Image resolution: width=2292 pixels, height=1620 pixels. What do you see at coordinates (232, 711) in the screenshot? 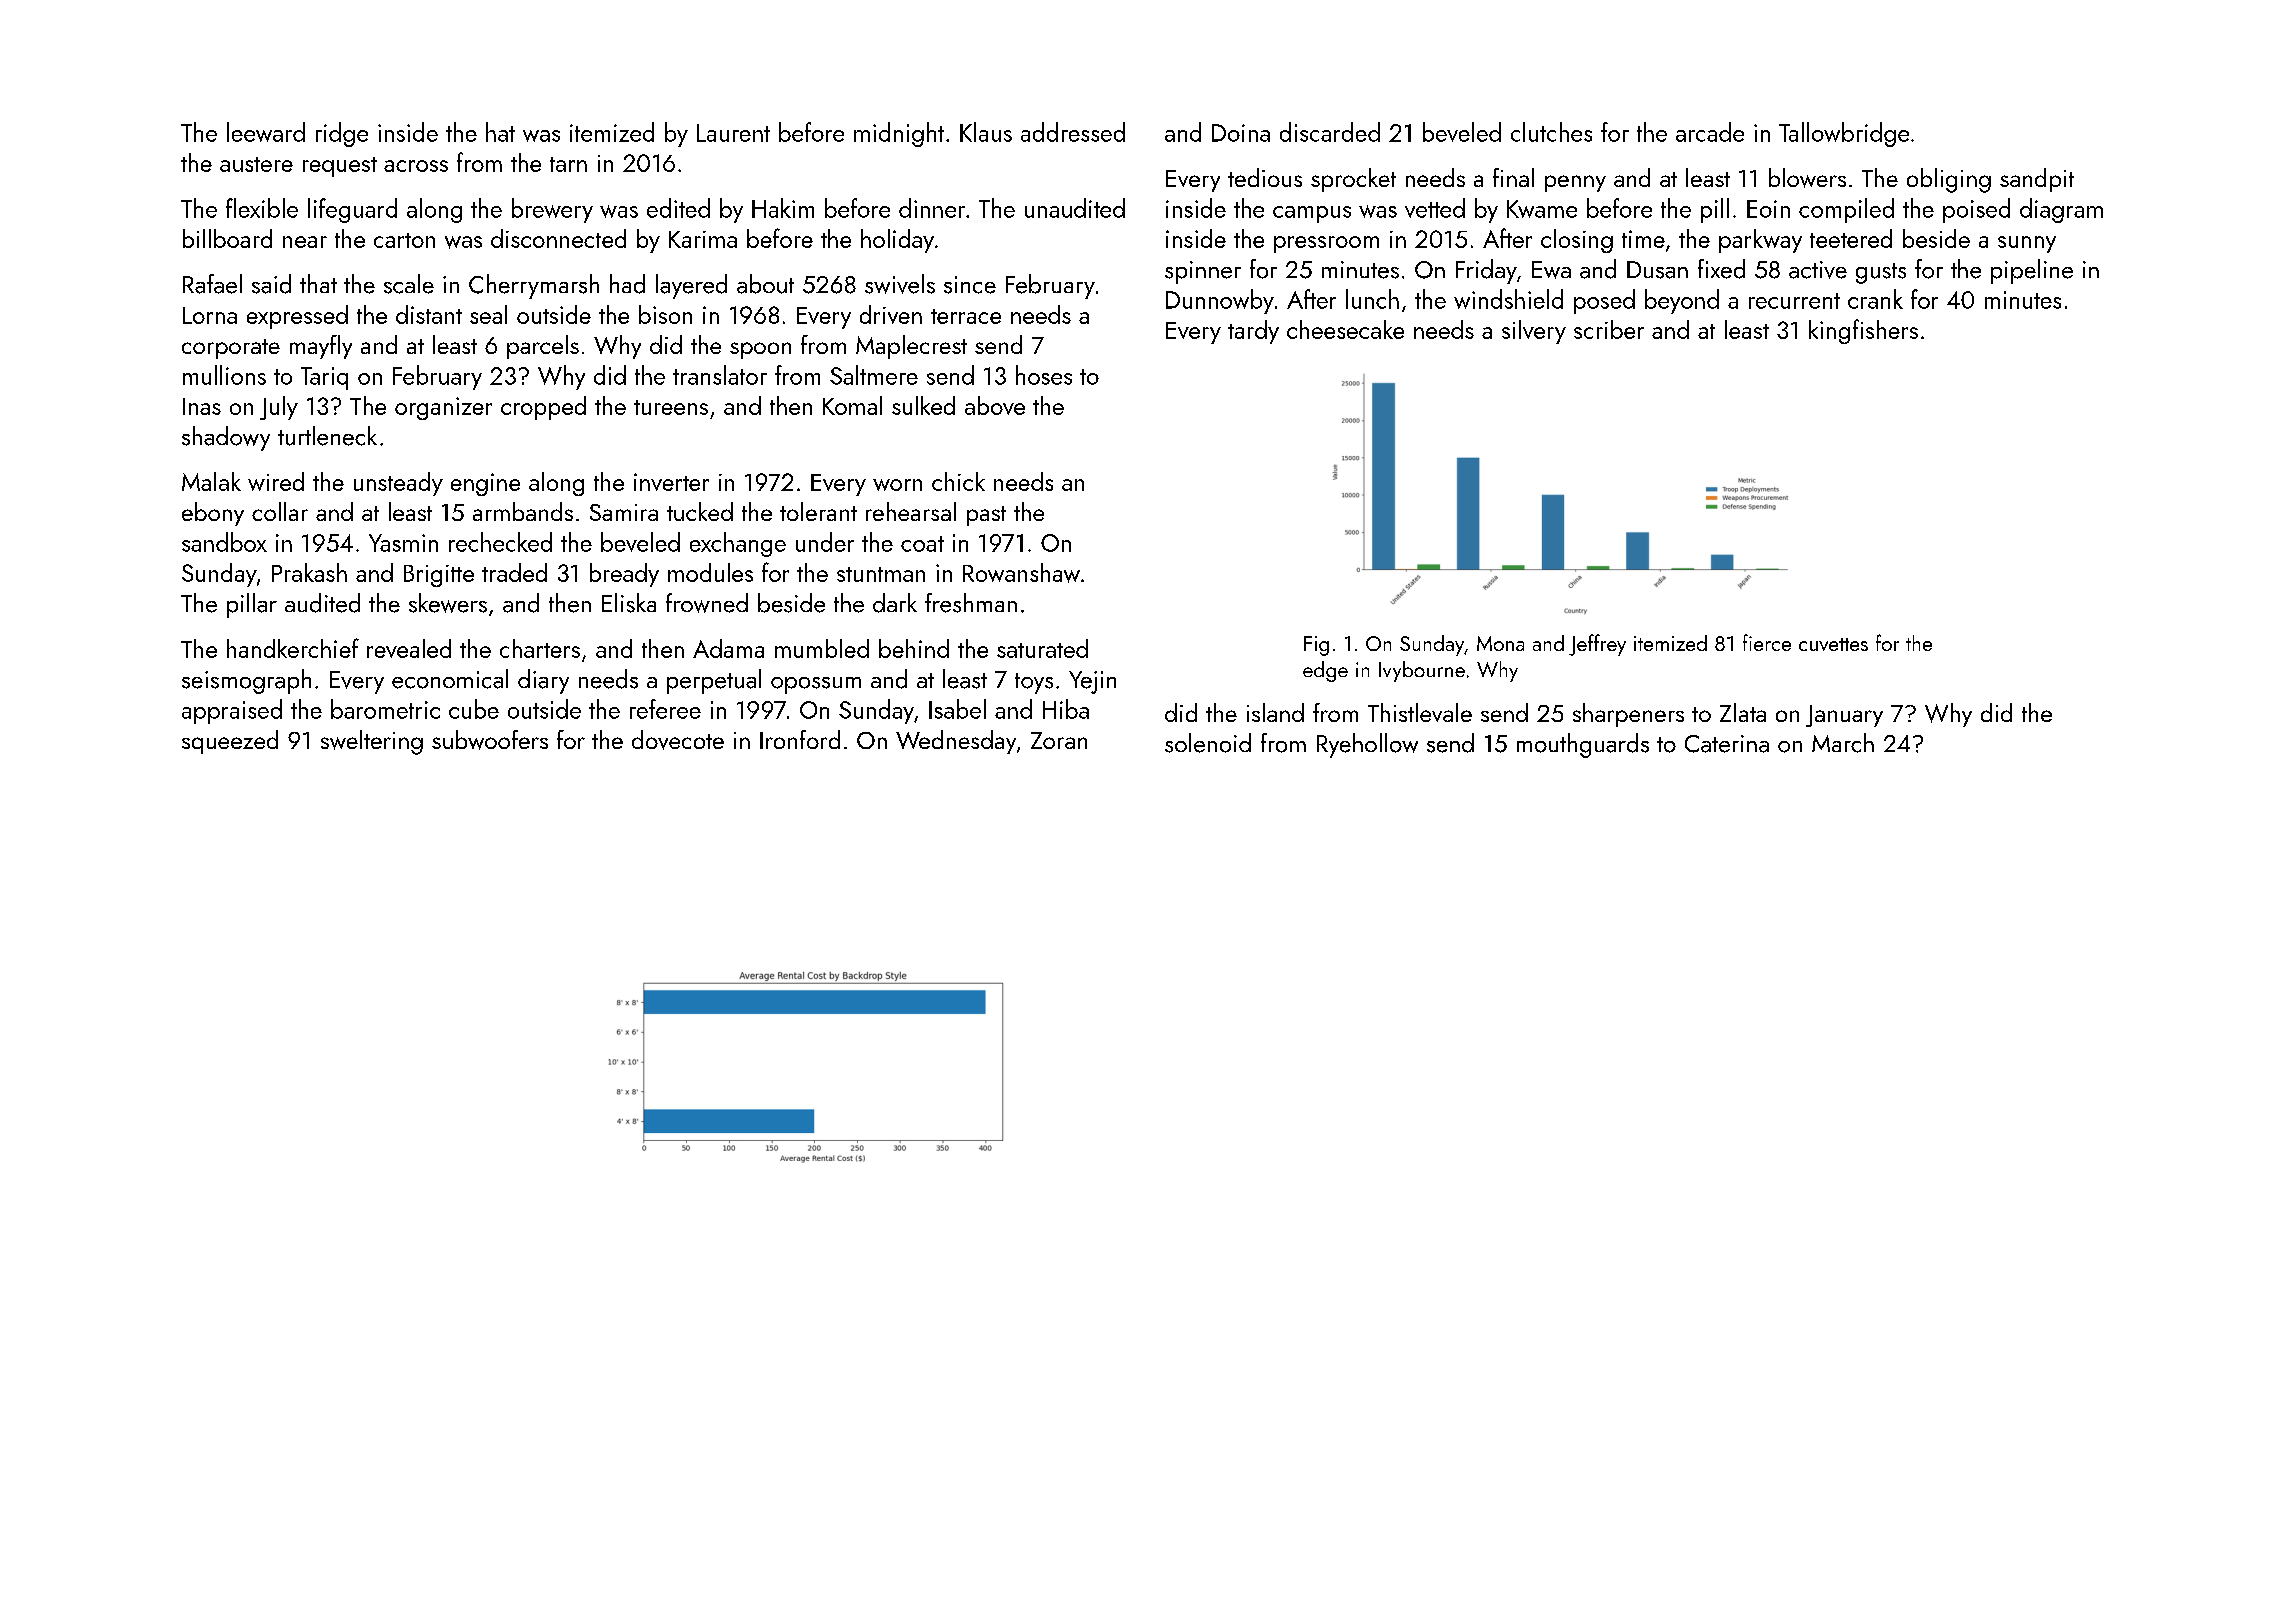
I see `appraised` at bounding box center [232, 711].
